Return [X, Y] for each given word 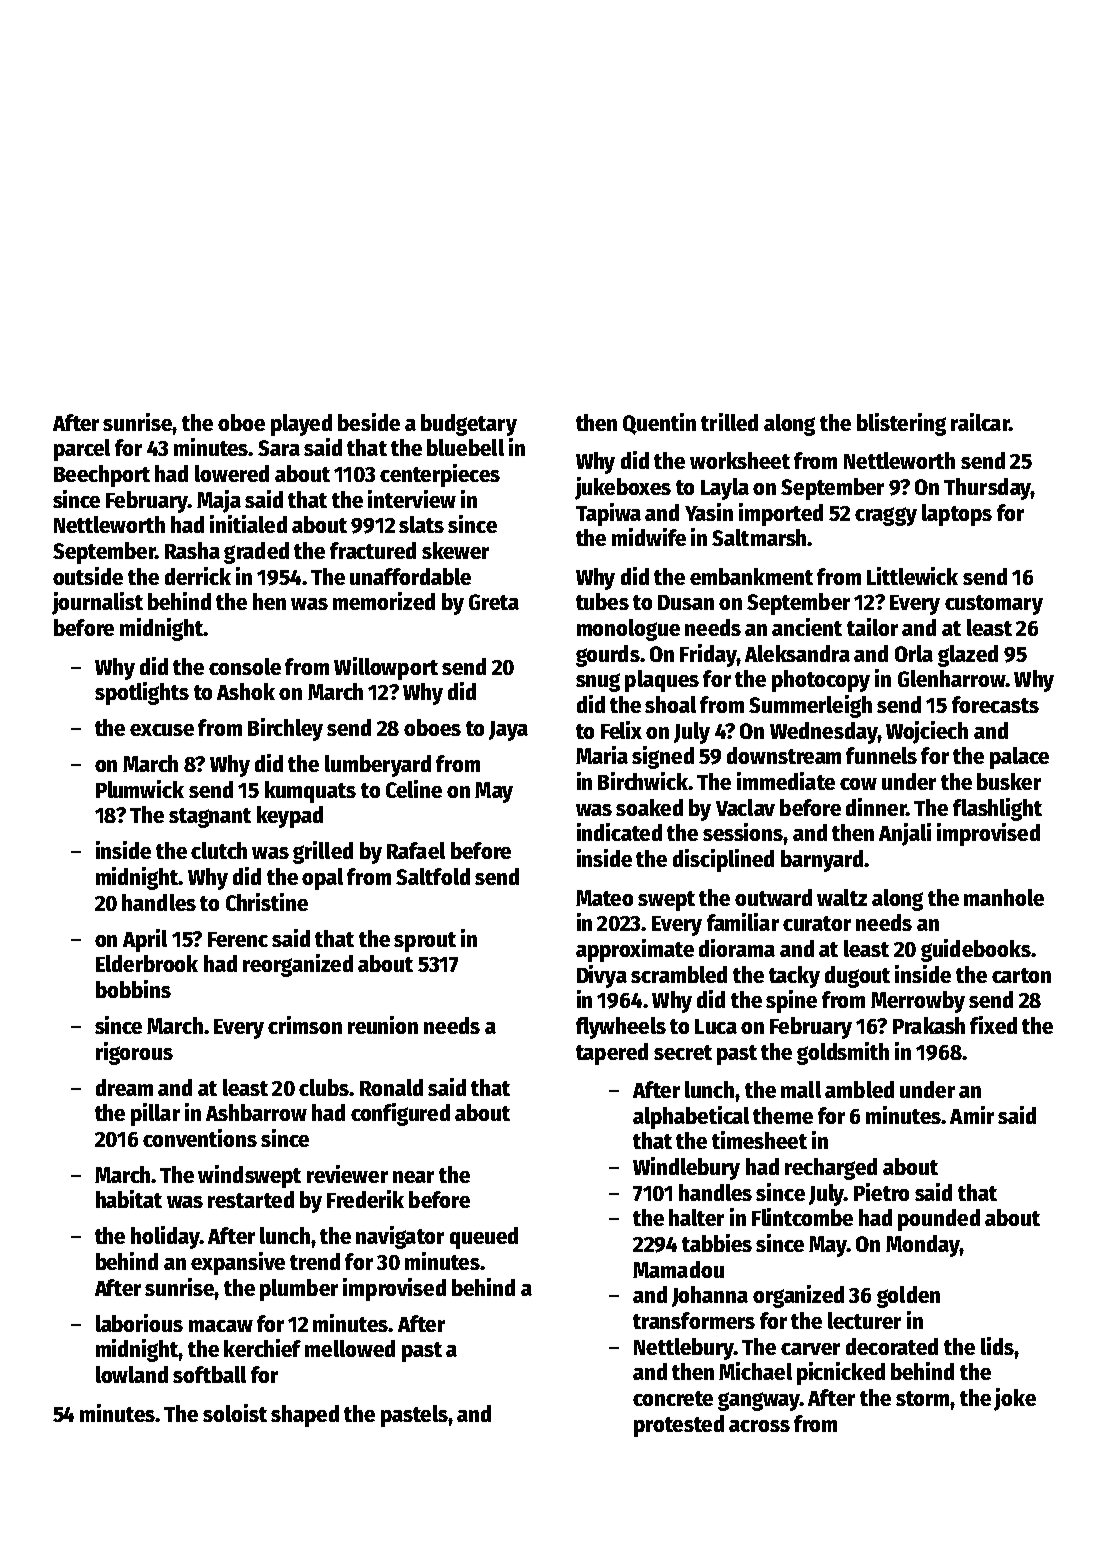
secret [683, 1052]
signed [663, 757]
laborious [139, 1323]
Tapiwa [608, 514]
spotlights [142, 693]
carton [1021, 975]
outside [88, 576]
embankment [751, 576]
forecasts [995, 704]
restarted [251, 1199]
